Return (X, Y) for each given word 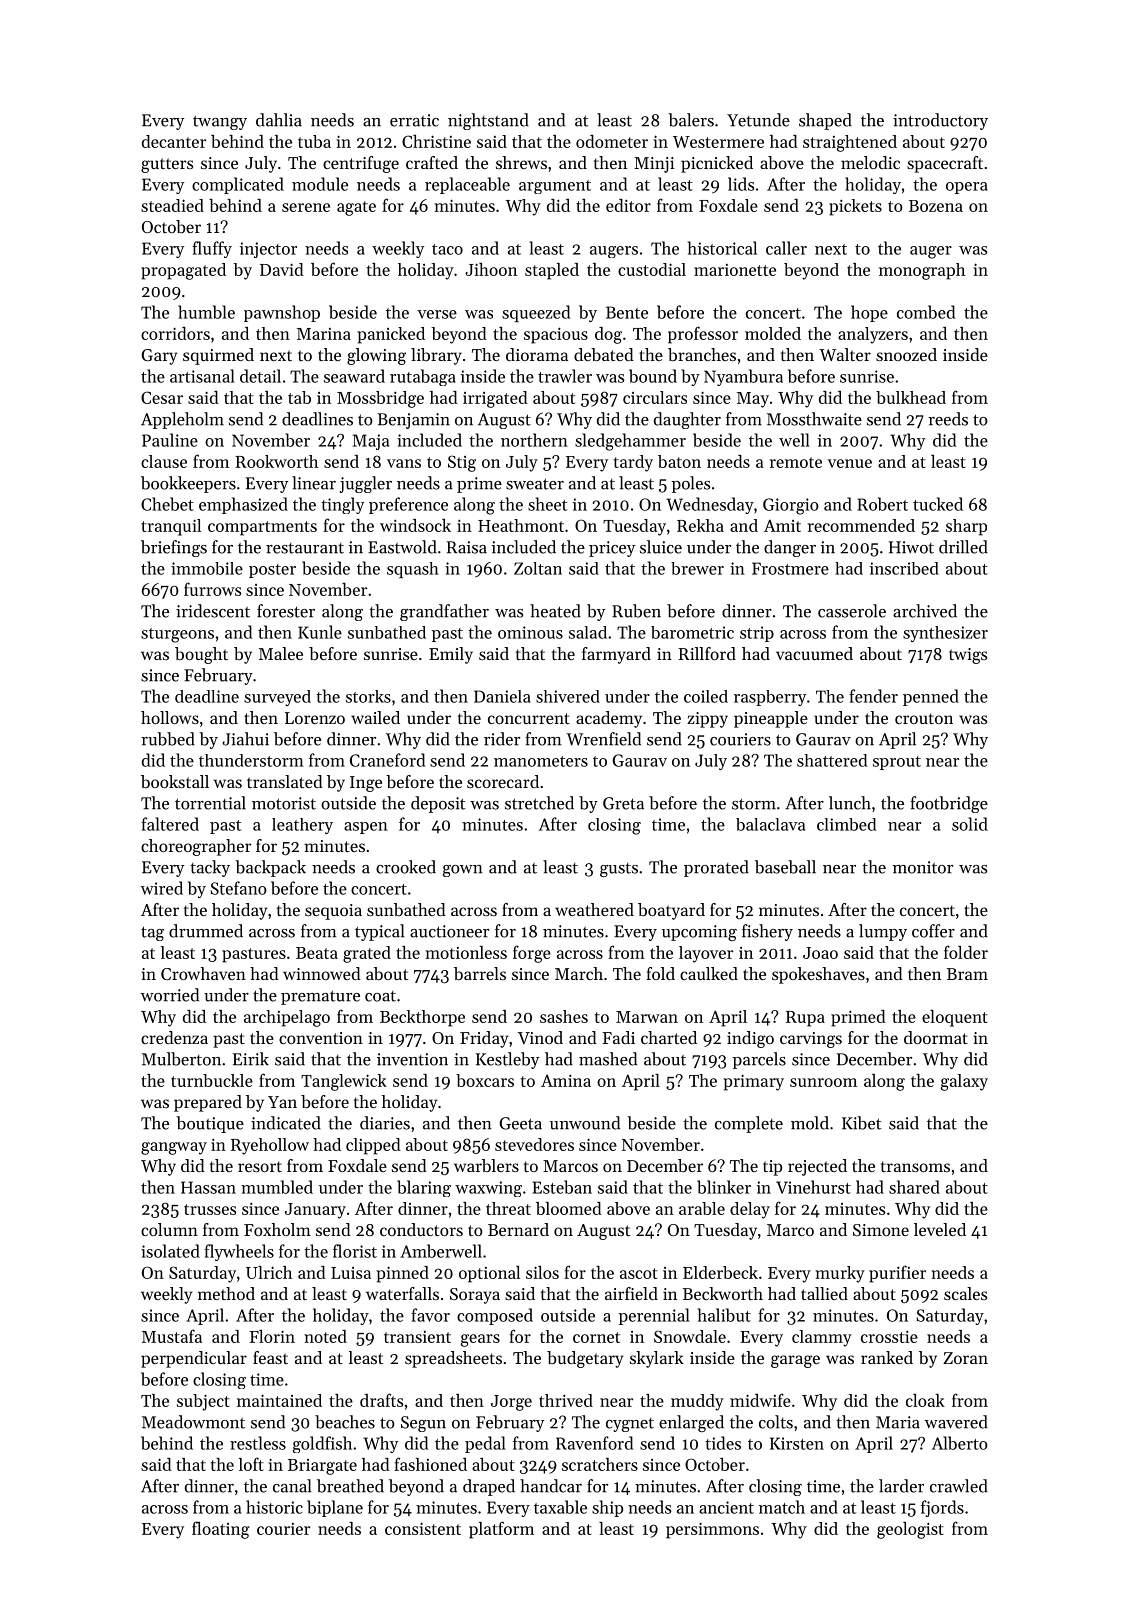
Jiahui (245, 739)
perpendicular (194, 1359)
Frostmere (790, 568)
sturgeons (177, 635)
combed (926, 312)
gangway (174, 1148)
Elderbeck (720, 1272)
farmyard (616, 655)
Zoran (965, 1358)
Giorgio (791, 506)
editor (628, 205)
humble (206, 312)
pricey (612, 549)
